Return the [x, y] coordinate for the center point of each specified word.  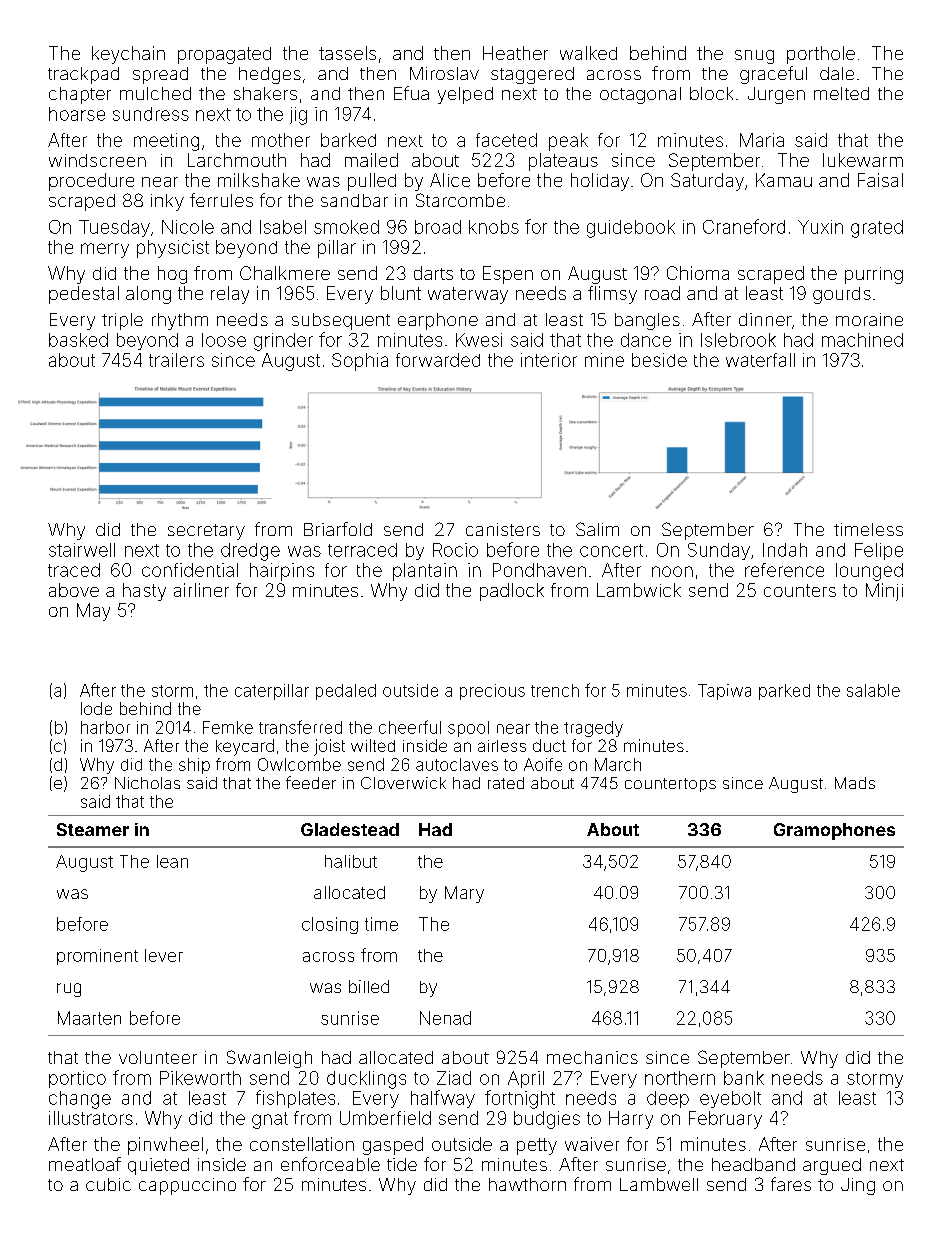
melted [841, 93]
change [80, 1100]
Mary [464, 894]
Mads [855, 783]
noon [672, 571]
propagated [224, 55]
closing [330, 925]
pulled [372, 182]
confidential [190, 570]
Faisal [880, 180]
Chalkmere [285, 273]
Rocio [455, 550]
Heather [515, 53]
